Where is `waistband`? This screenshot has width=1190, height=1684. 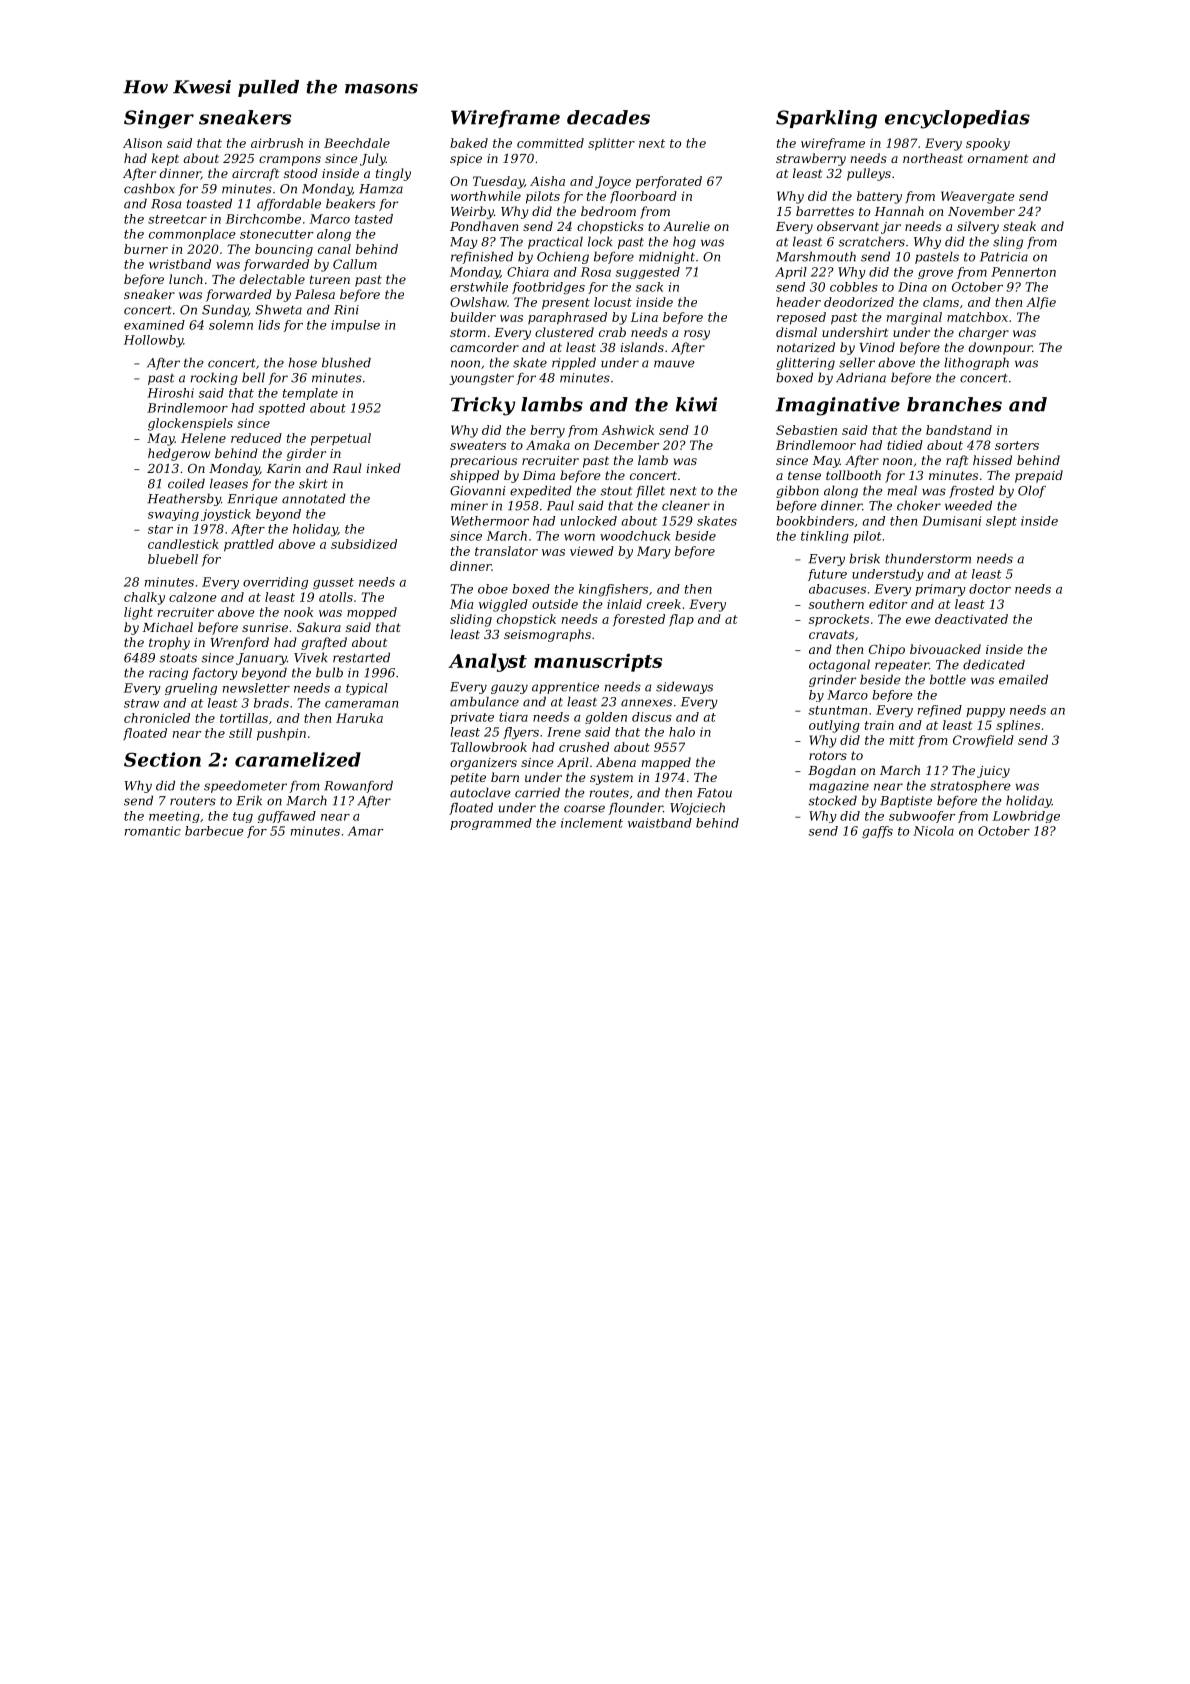 waistband is located at coordinates (660, 823).
